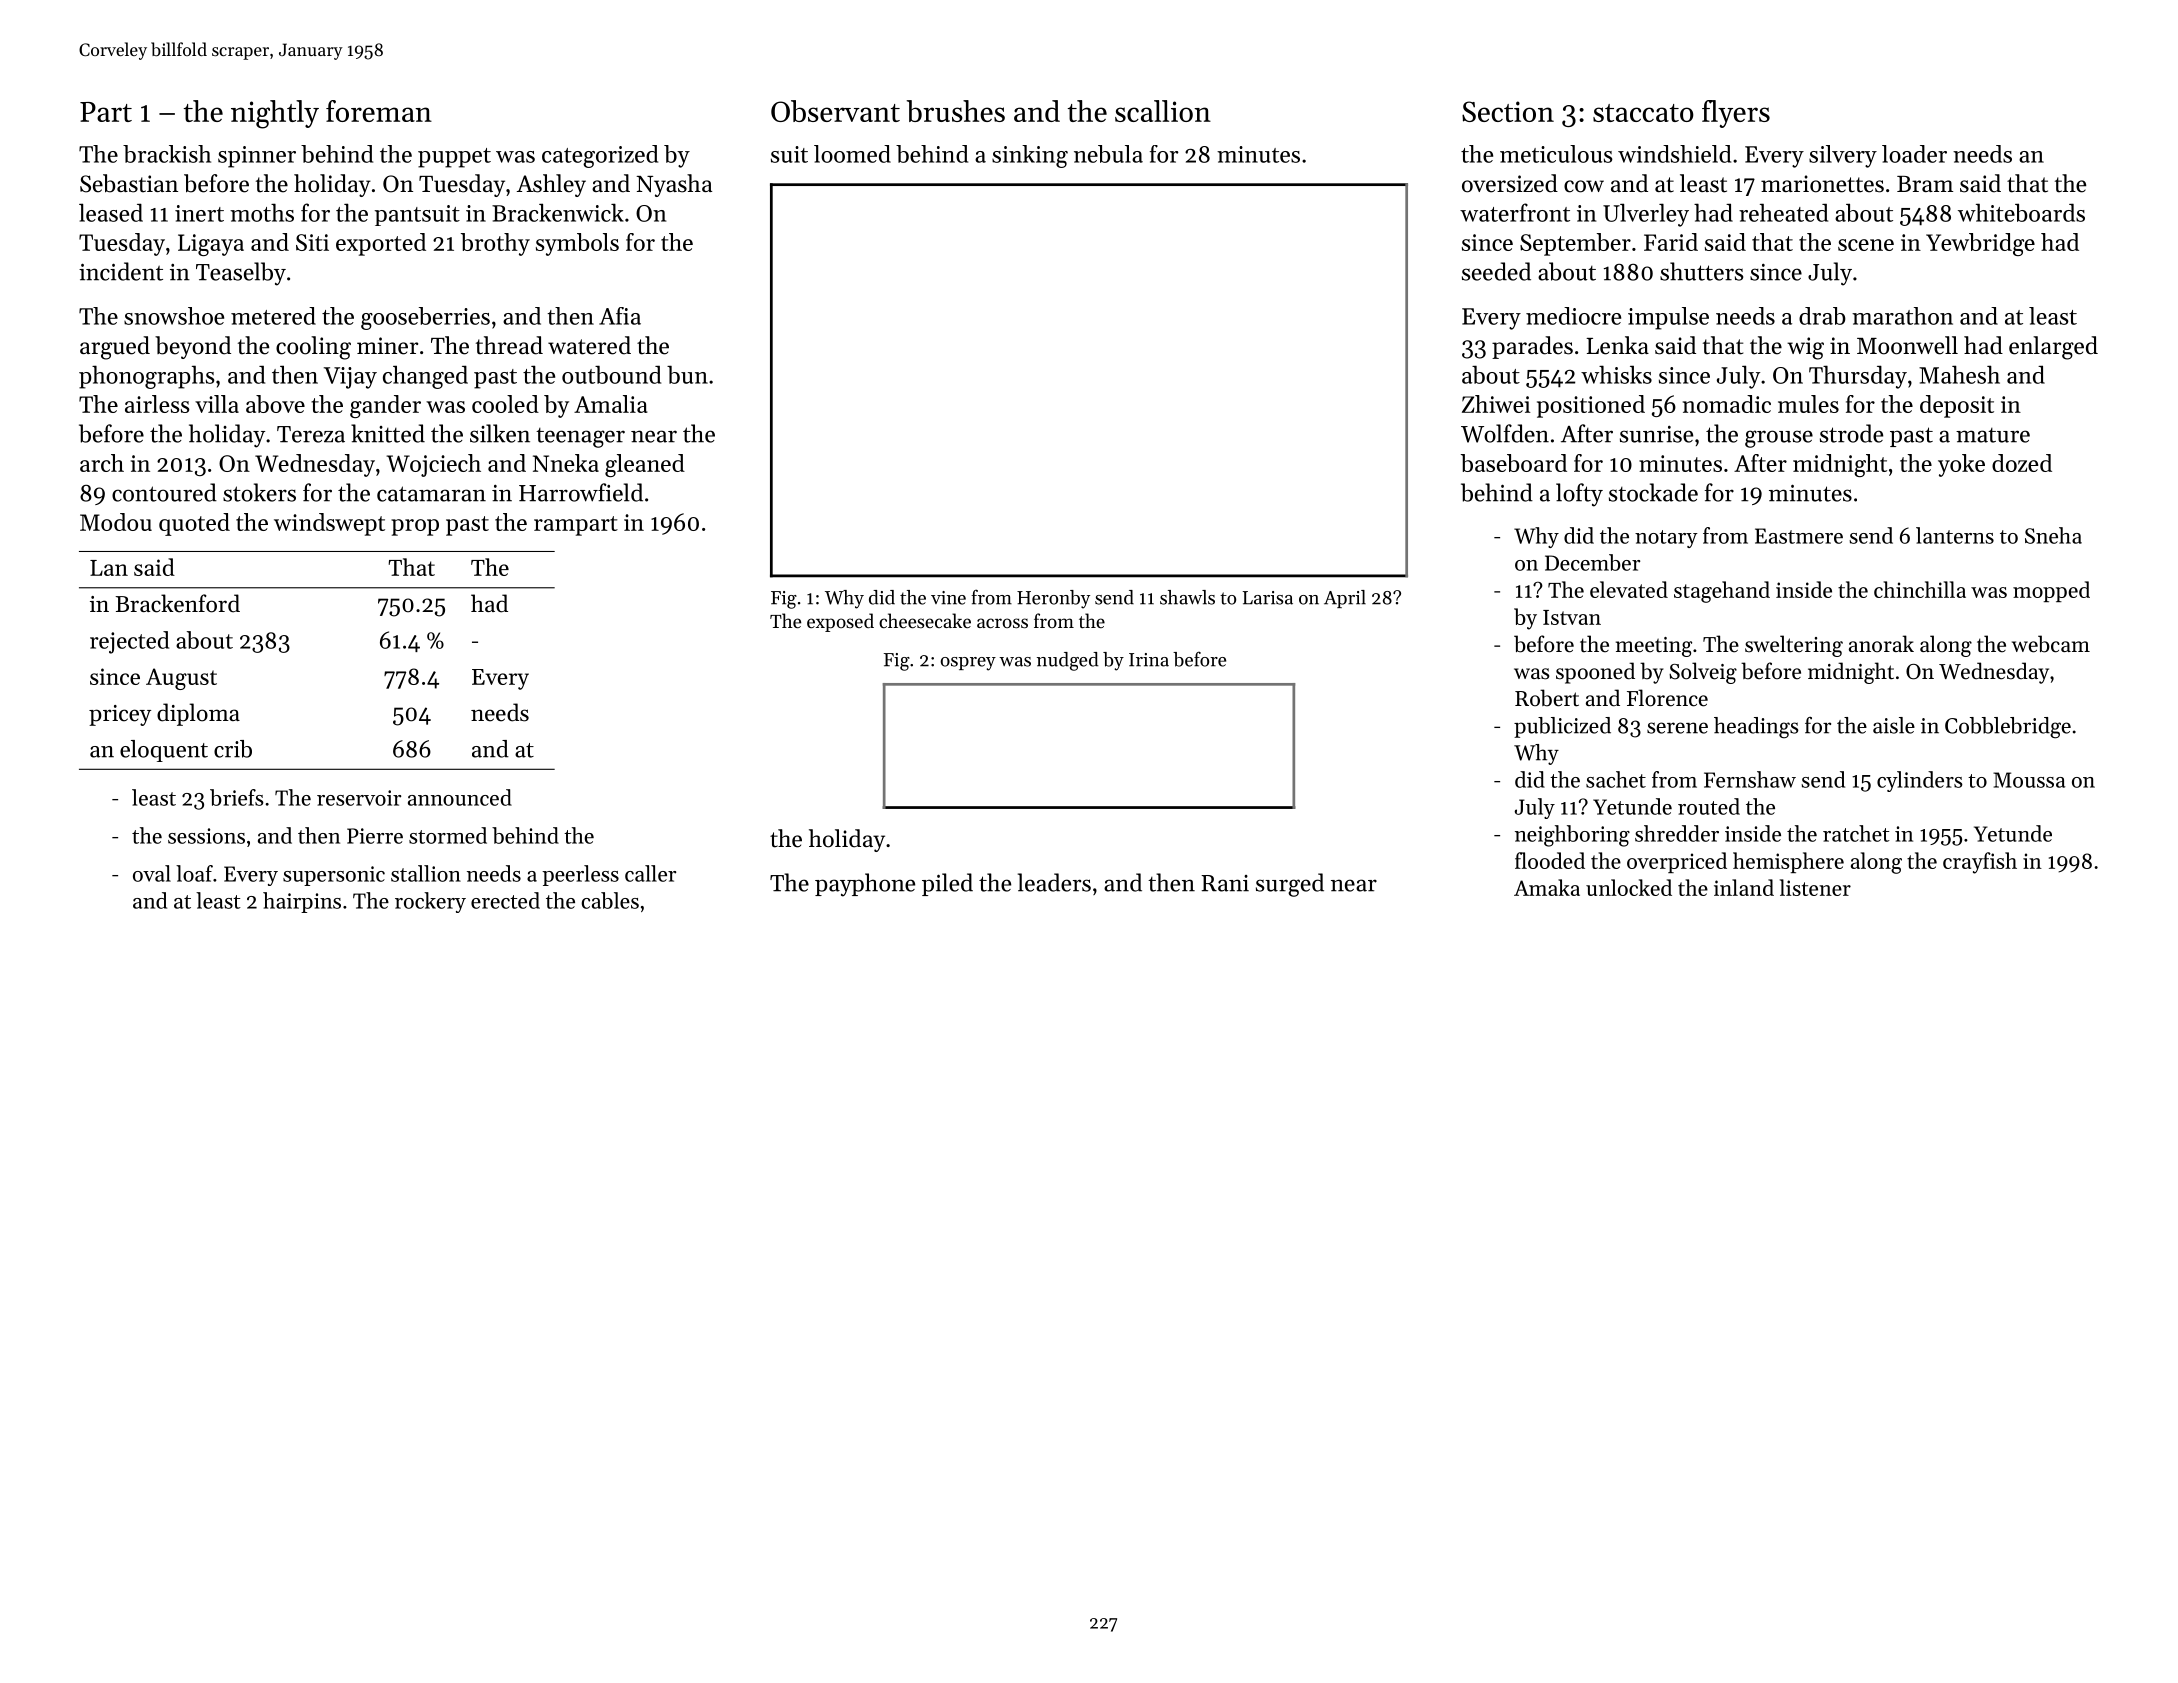  Describe the element at coordinates (687, 374) in the page. I see `bun` at that location.
